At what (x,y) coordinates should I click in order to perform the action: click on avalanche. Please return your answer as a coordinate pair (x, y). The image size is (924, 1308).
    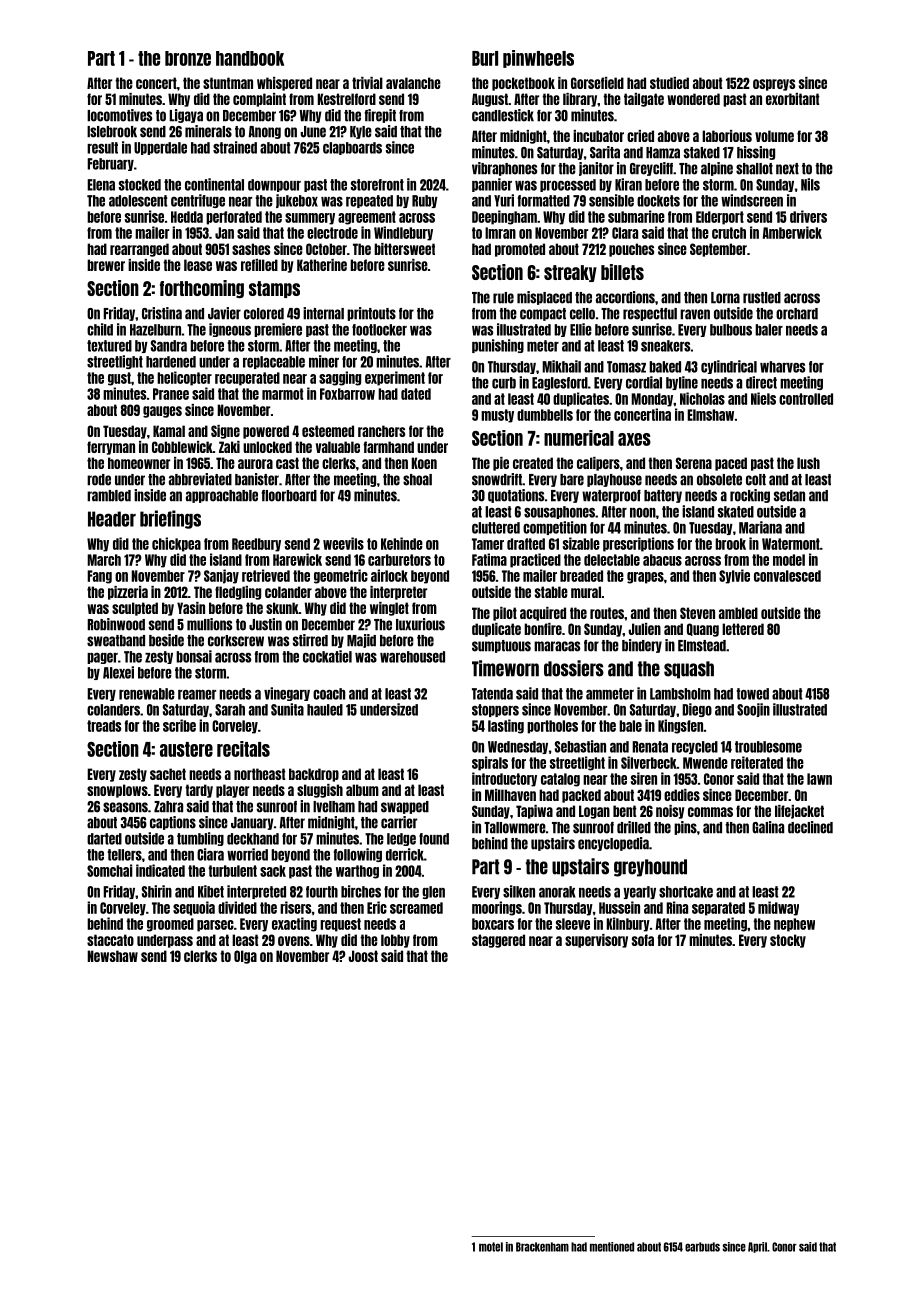
    Looking at the image, I should click on (413, 83).
